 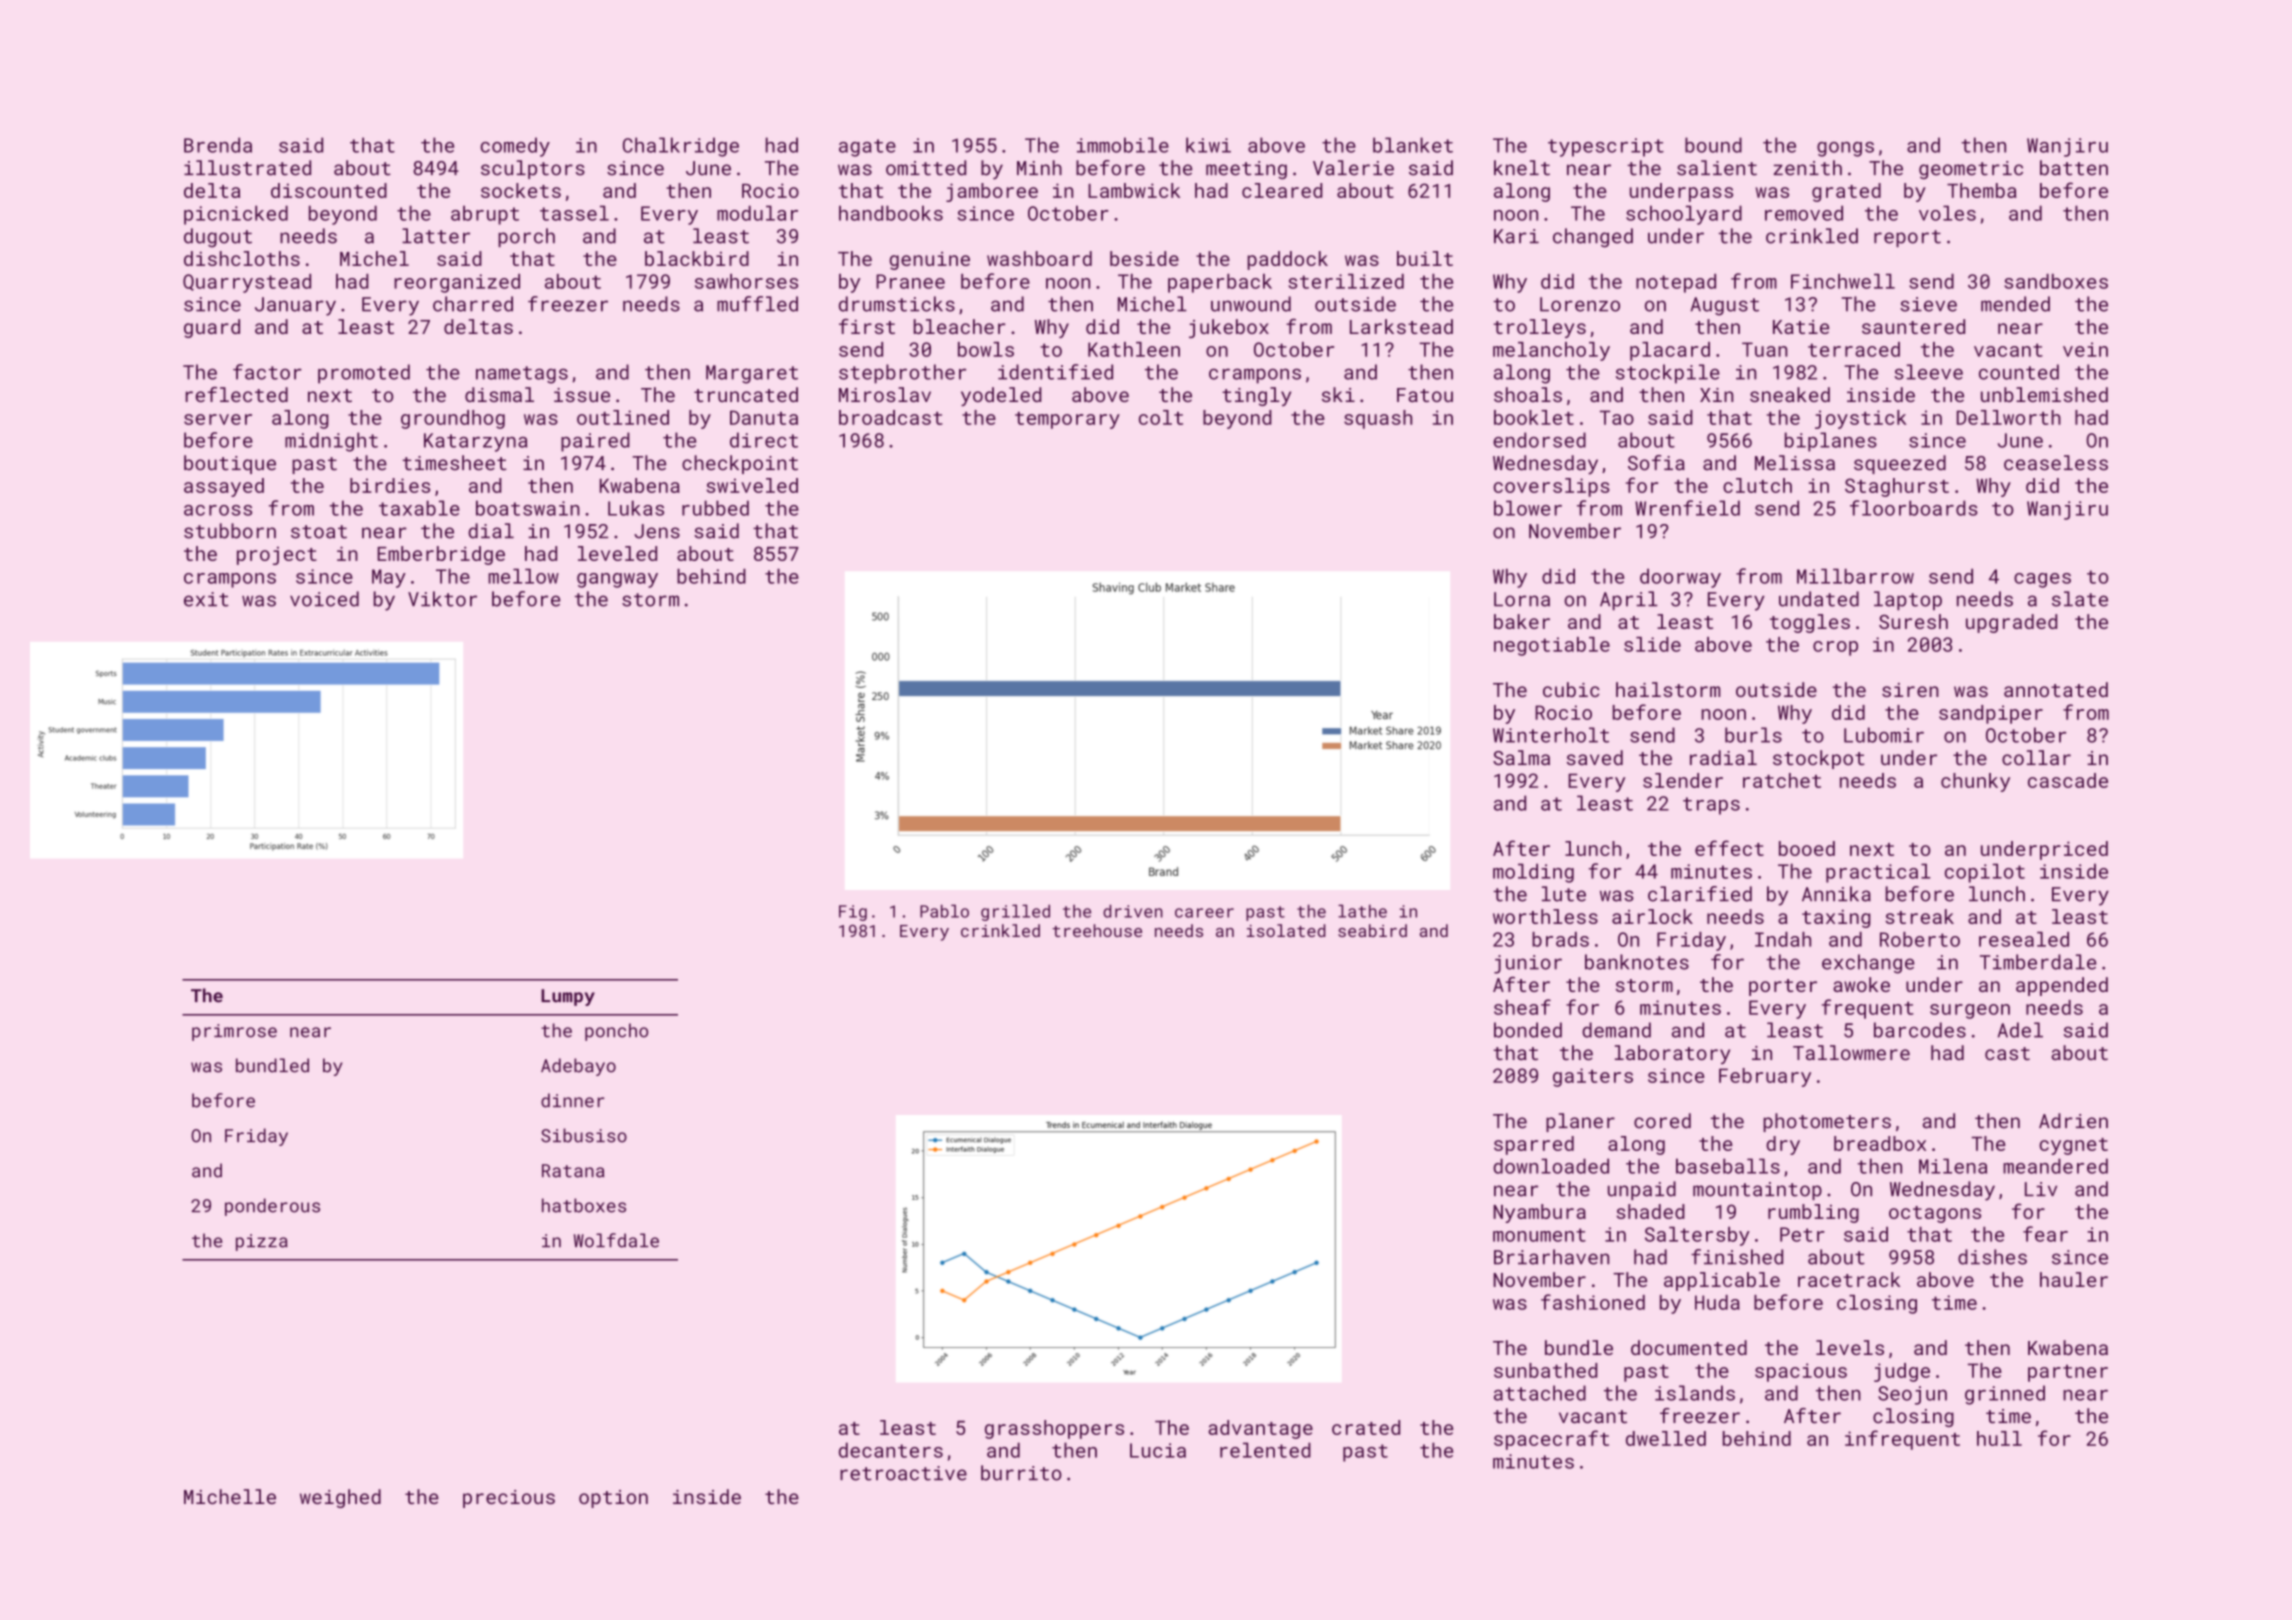 I want to click on hull, so click(x=1999, y=1438).
